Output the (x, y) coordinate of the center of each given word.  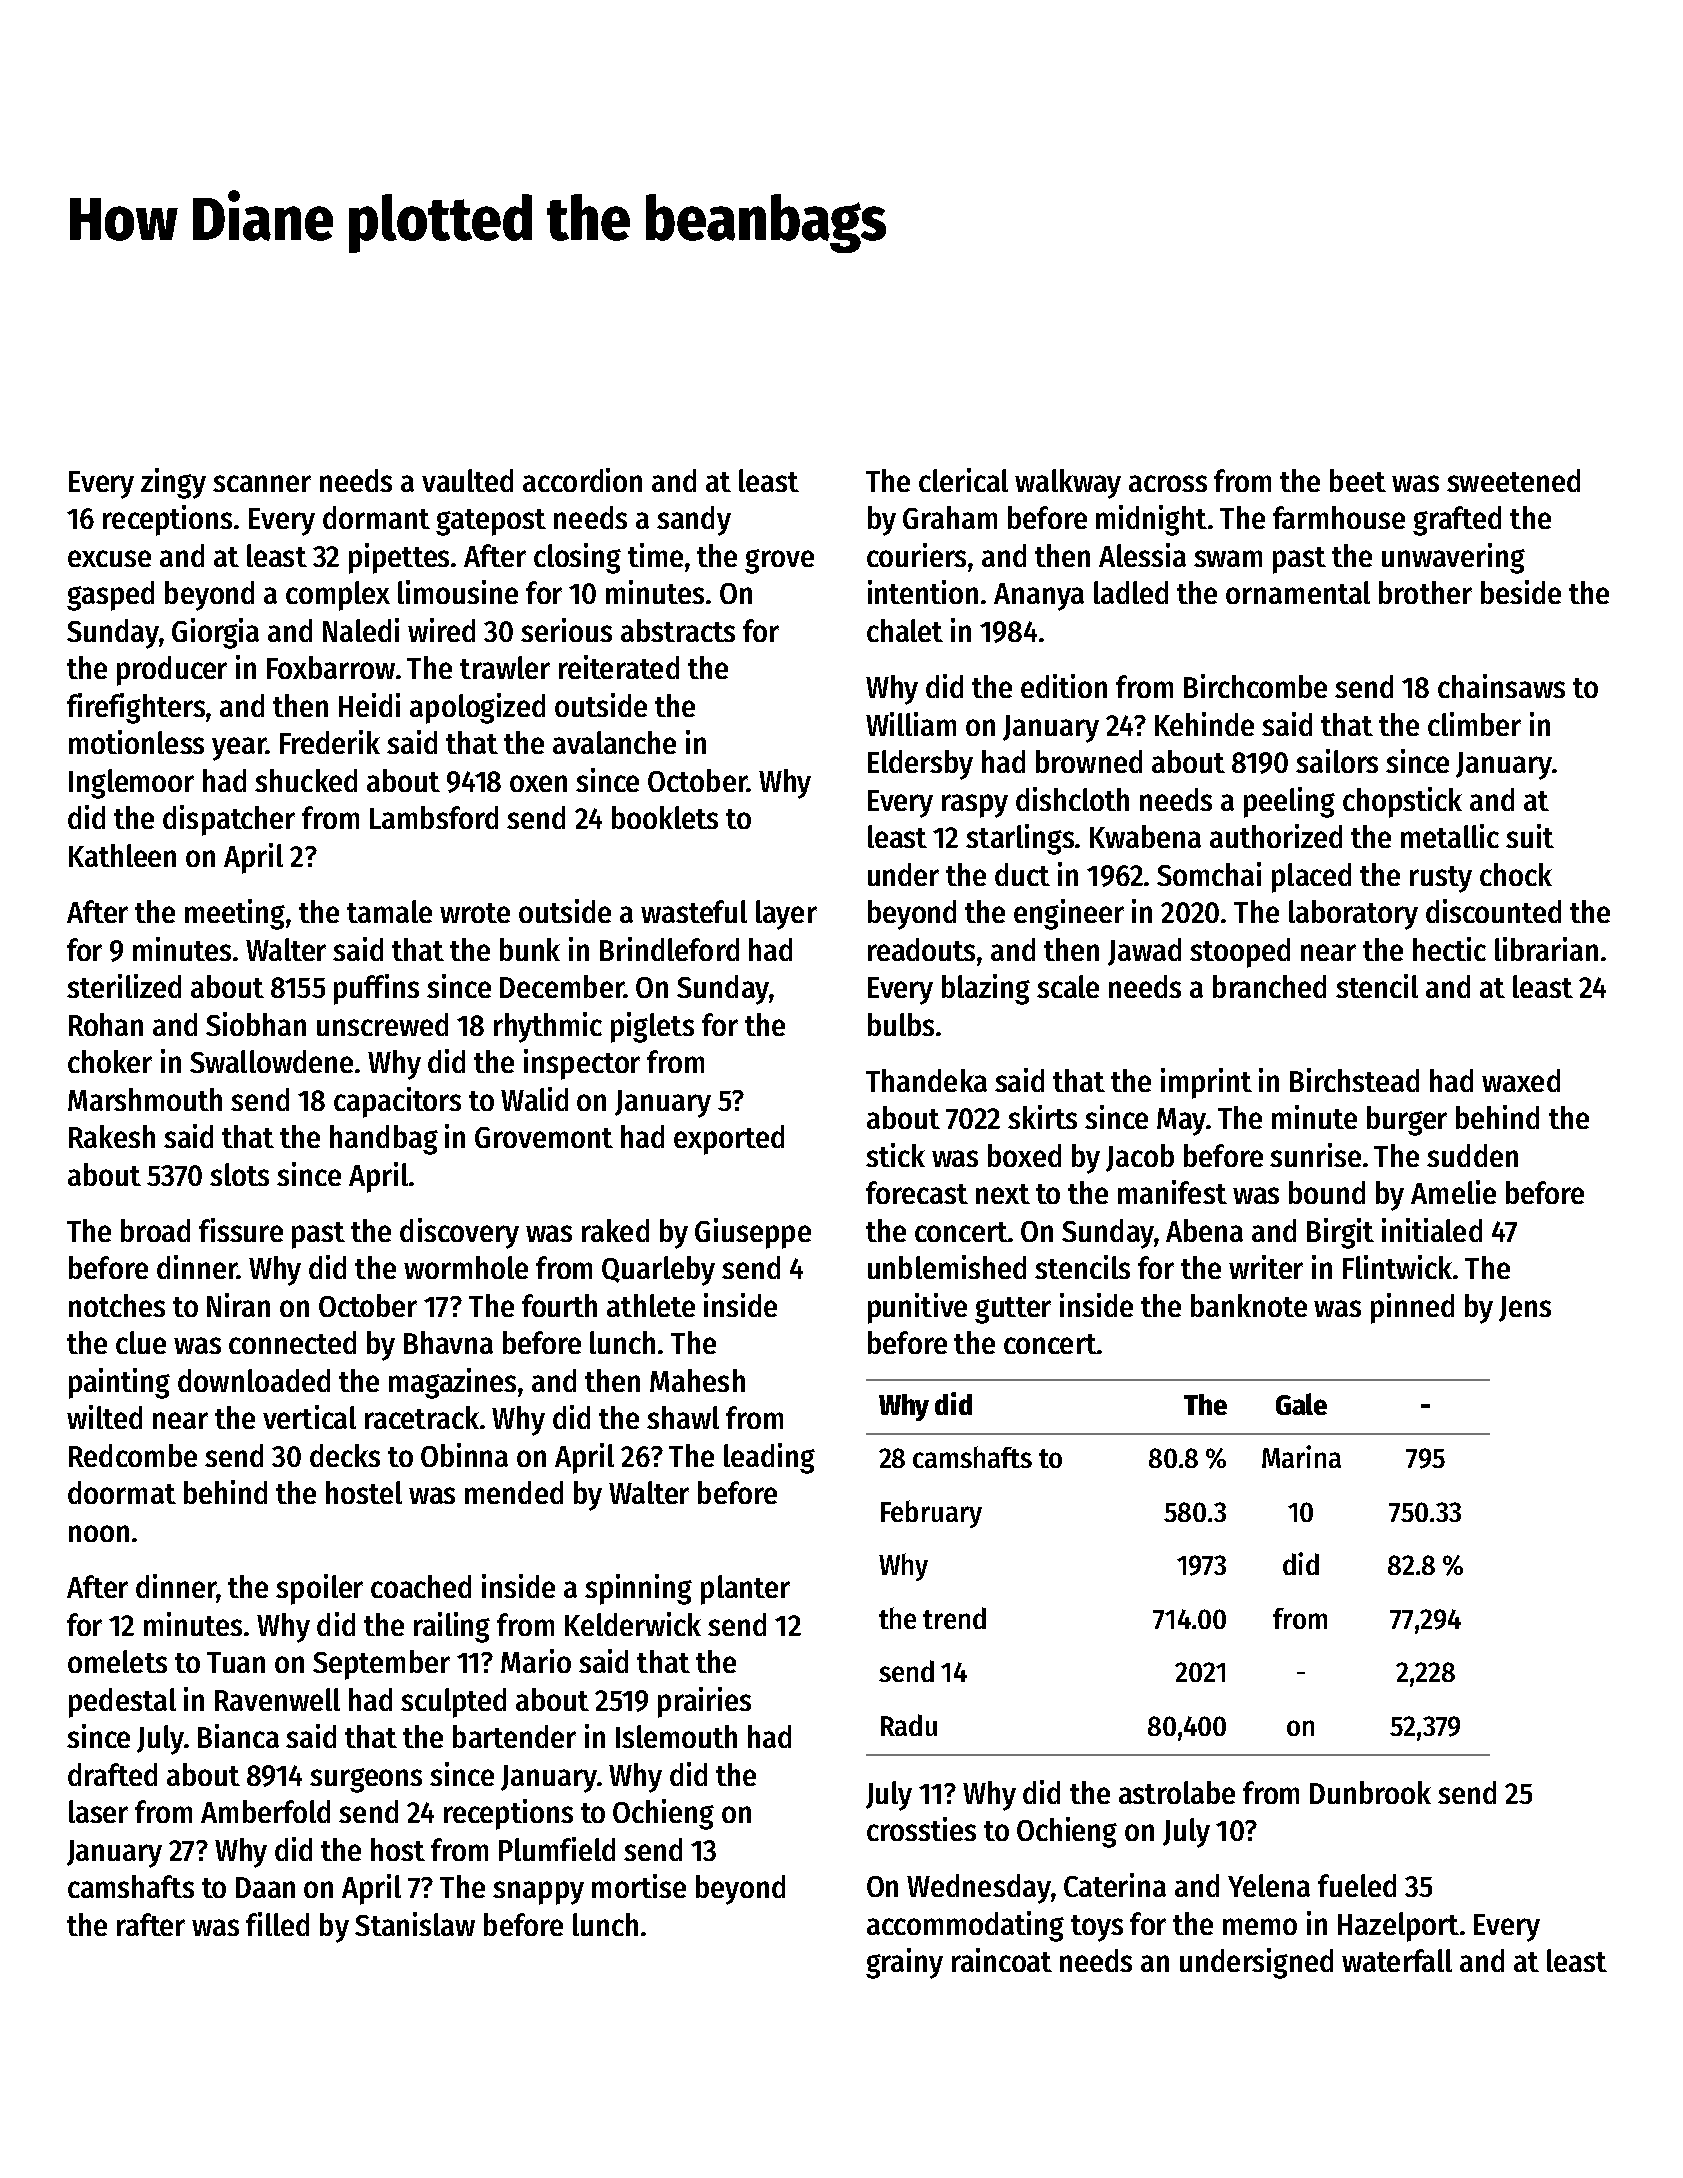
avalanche (614, 742)
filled (277, 1924)
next (1003, 1194)
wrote (475, 913)
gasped (110, 596)
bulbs (901, 1024)
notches (117, 1305)
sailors (1337, 761)
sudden (1472, 1155)
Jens (1525, 1309)
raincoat (1002, 1960)
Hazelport (1398, 1927)
